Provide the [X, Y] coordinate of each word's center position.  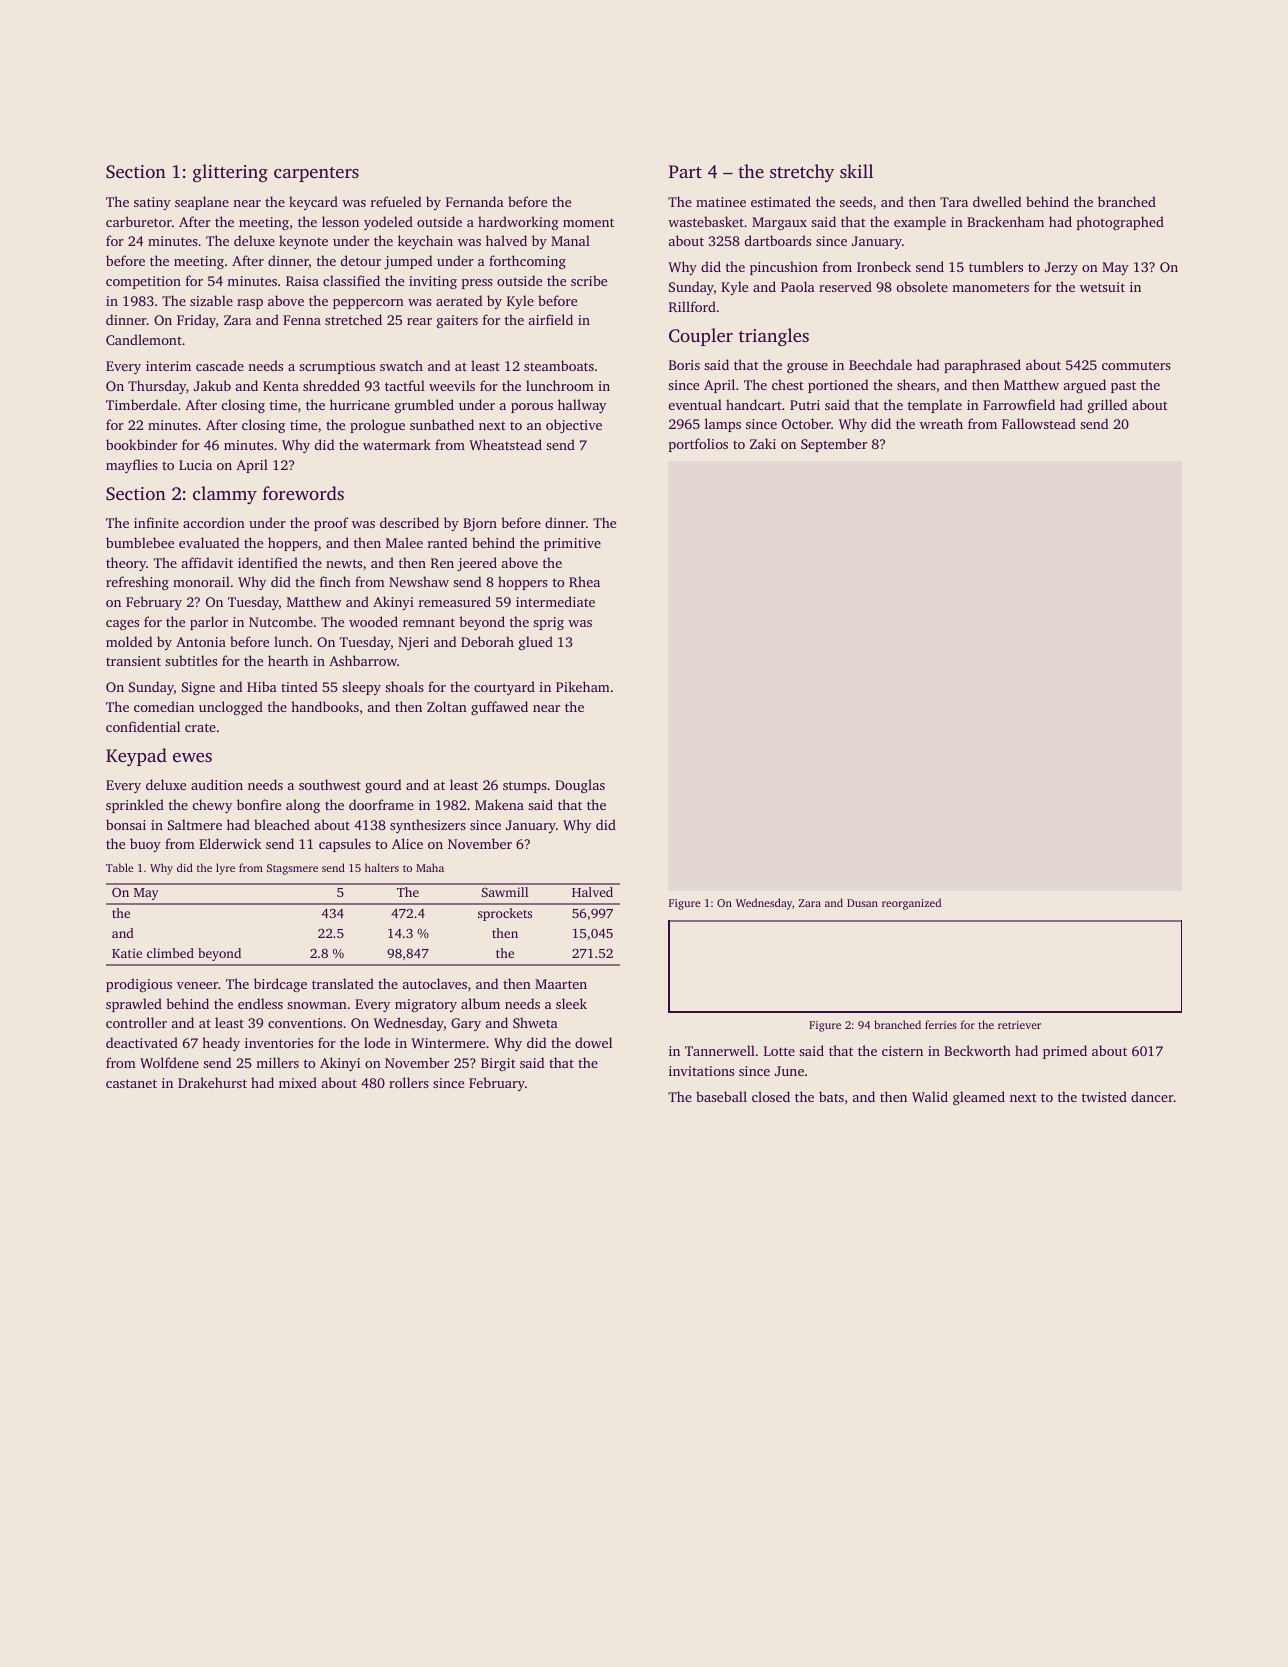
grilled [1107, 406]
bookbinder [141, 444]
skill [856, 171]
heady [221, 1044]
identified [268, 562]
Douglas [580, 786]
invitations [701, 1071]
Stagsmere [292, 869]
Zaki [763, 443]
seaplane [202, 203]
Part [685, 171]
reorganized [911, 904]
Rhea [584, 581]
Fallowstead [1039, 423]
